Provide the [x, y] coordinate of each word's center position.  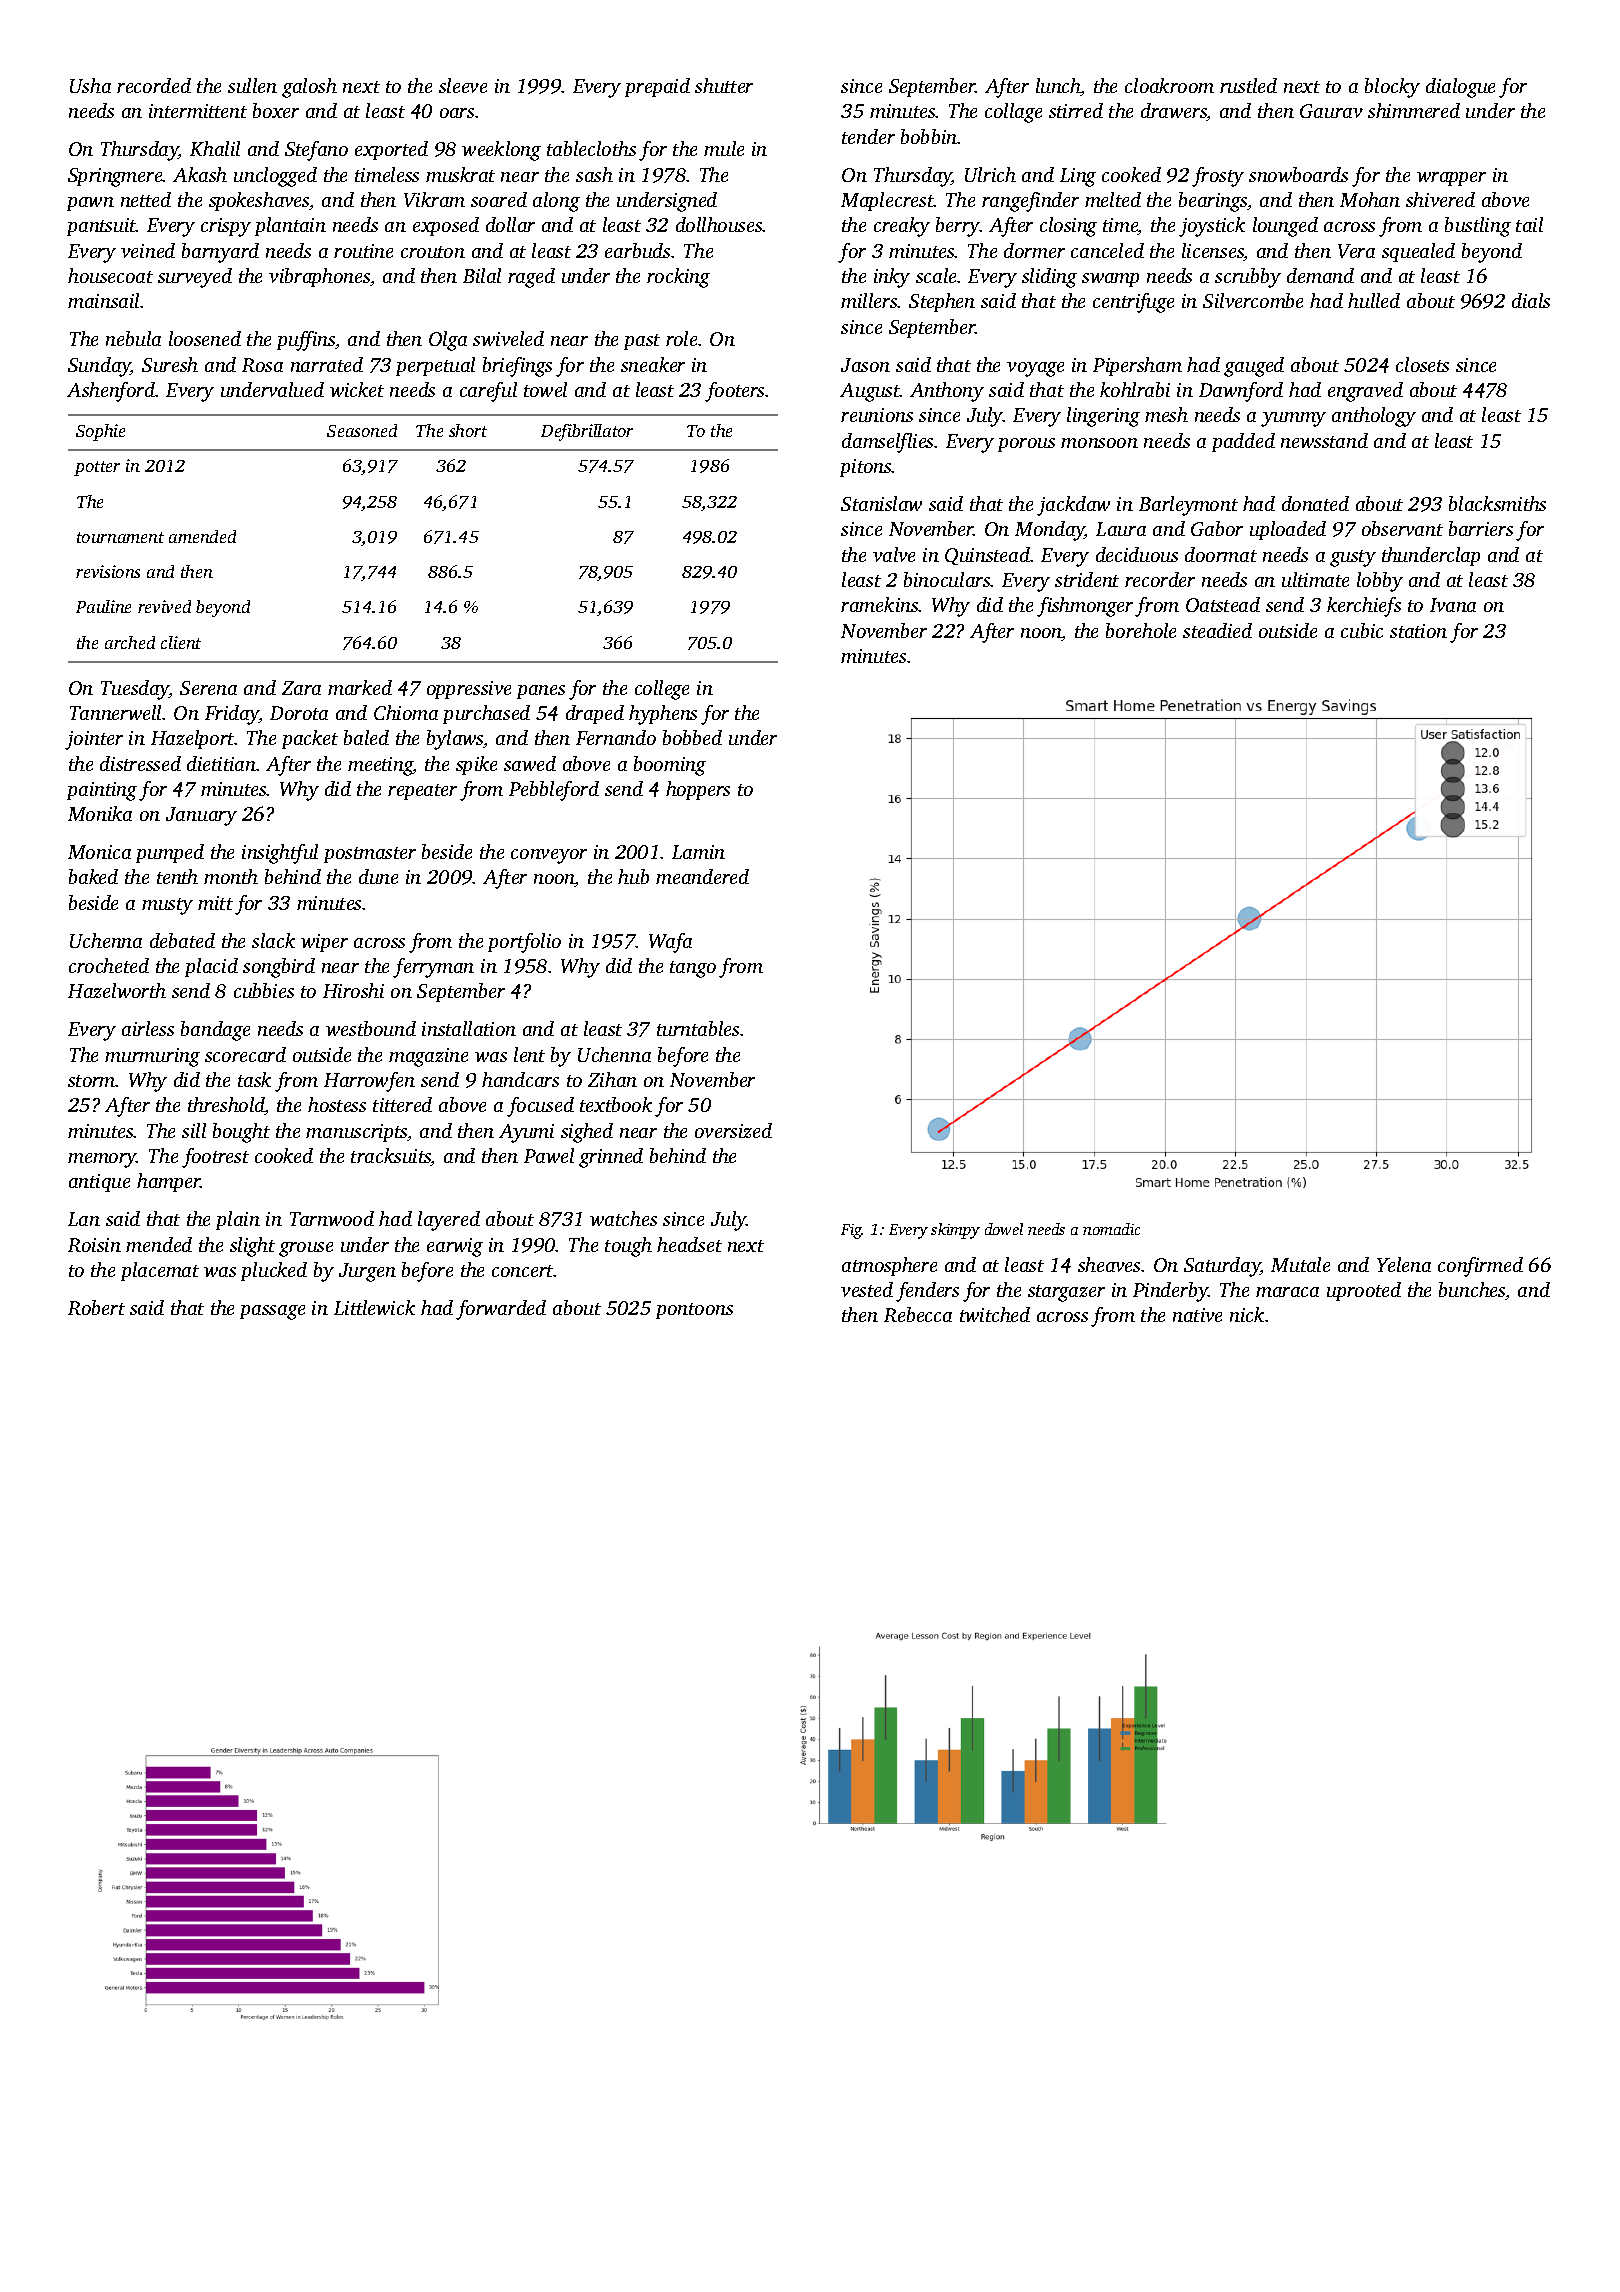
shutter [724, 85]
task [254, 1079]
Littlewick [374, 1307]
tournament [120, 537]
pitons [866, 468]
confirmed [1480, 1267]
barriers [1481, 528]
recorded [154, 85]
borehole [1141, 630]
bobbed [692, 737]
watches [623, 1218]
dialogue [1460, 88]
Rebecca [918, 1314]
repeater [422, 792]
